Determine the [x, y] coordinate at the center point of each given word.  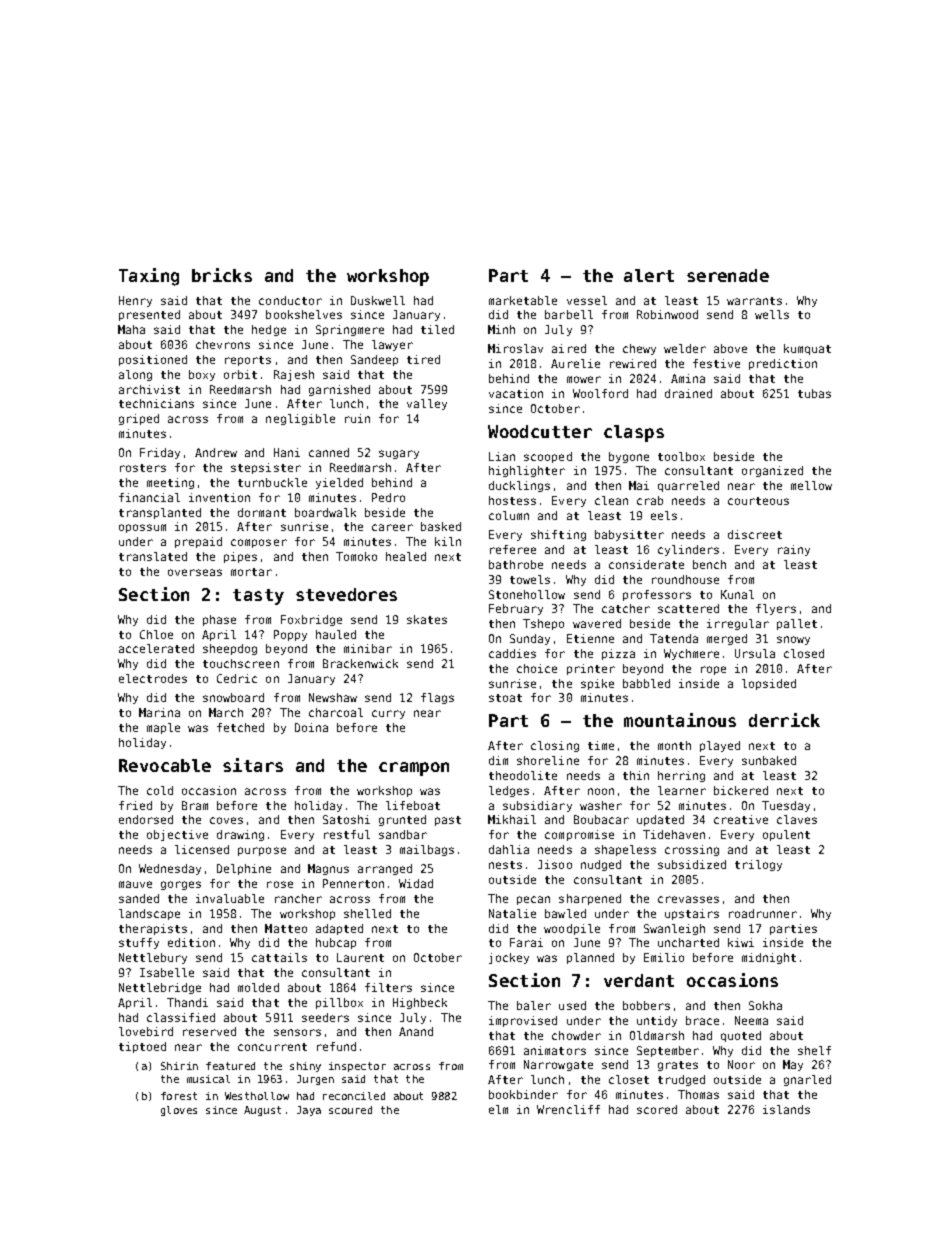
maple [163, 728]
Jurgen [315, 1080]
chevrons [223, 344]
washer [601, 805]
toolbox [681, 456]
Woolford [600, 393]
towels [530, 579]
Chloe [156, 634]
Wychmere [691, 654]
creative [741, 819]
